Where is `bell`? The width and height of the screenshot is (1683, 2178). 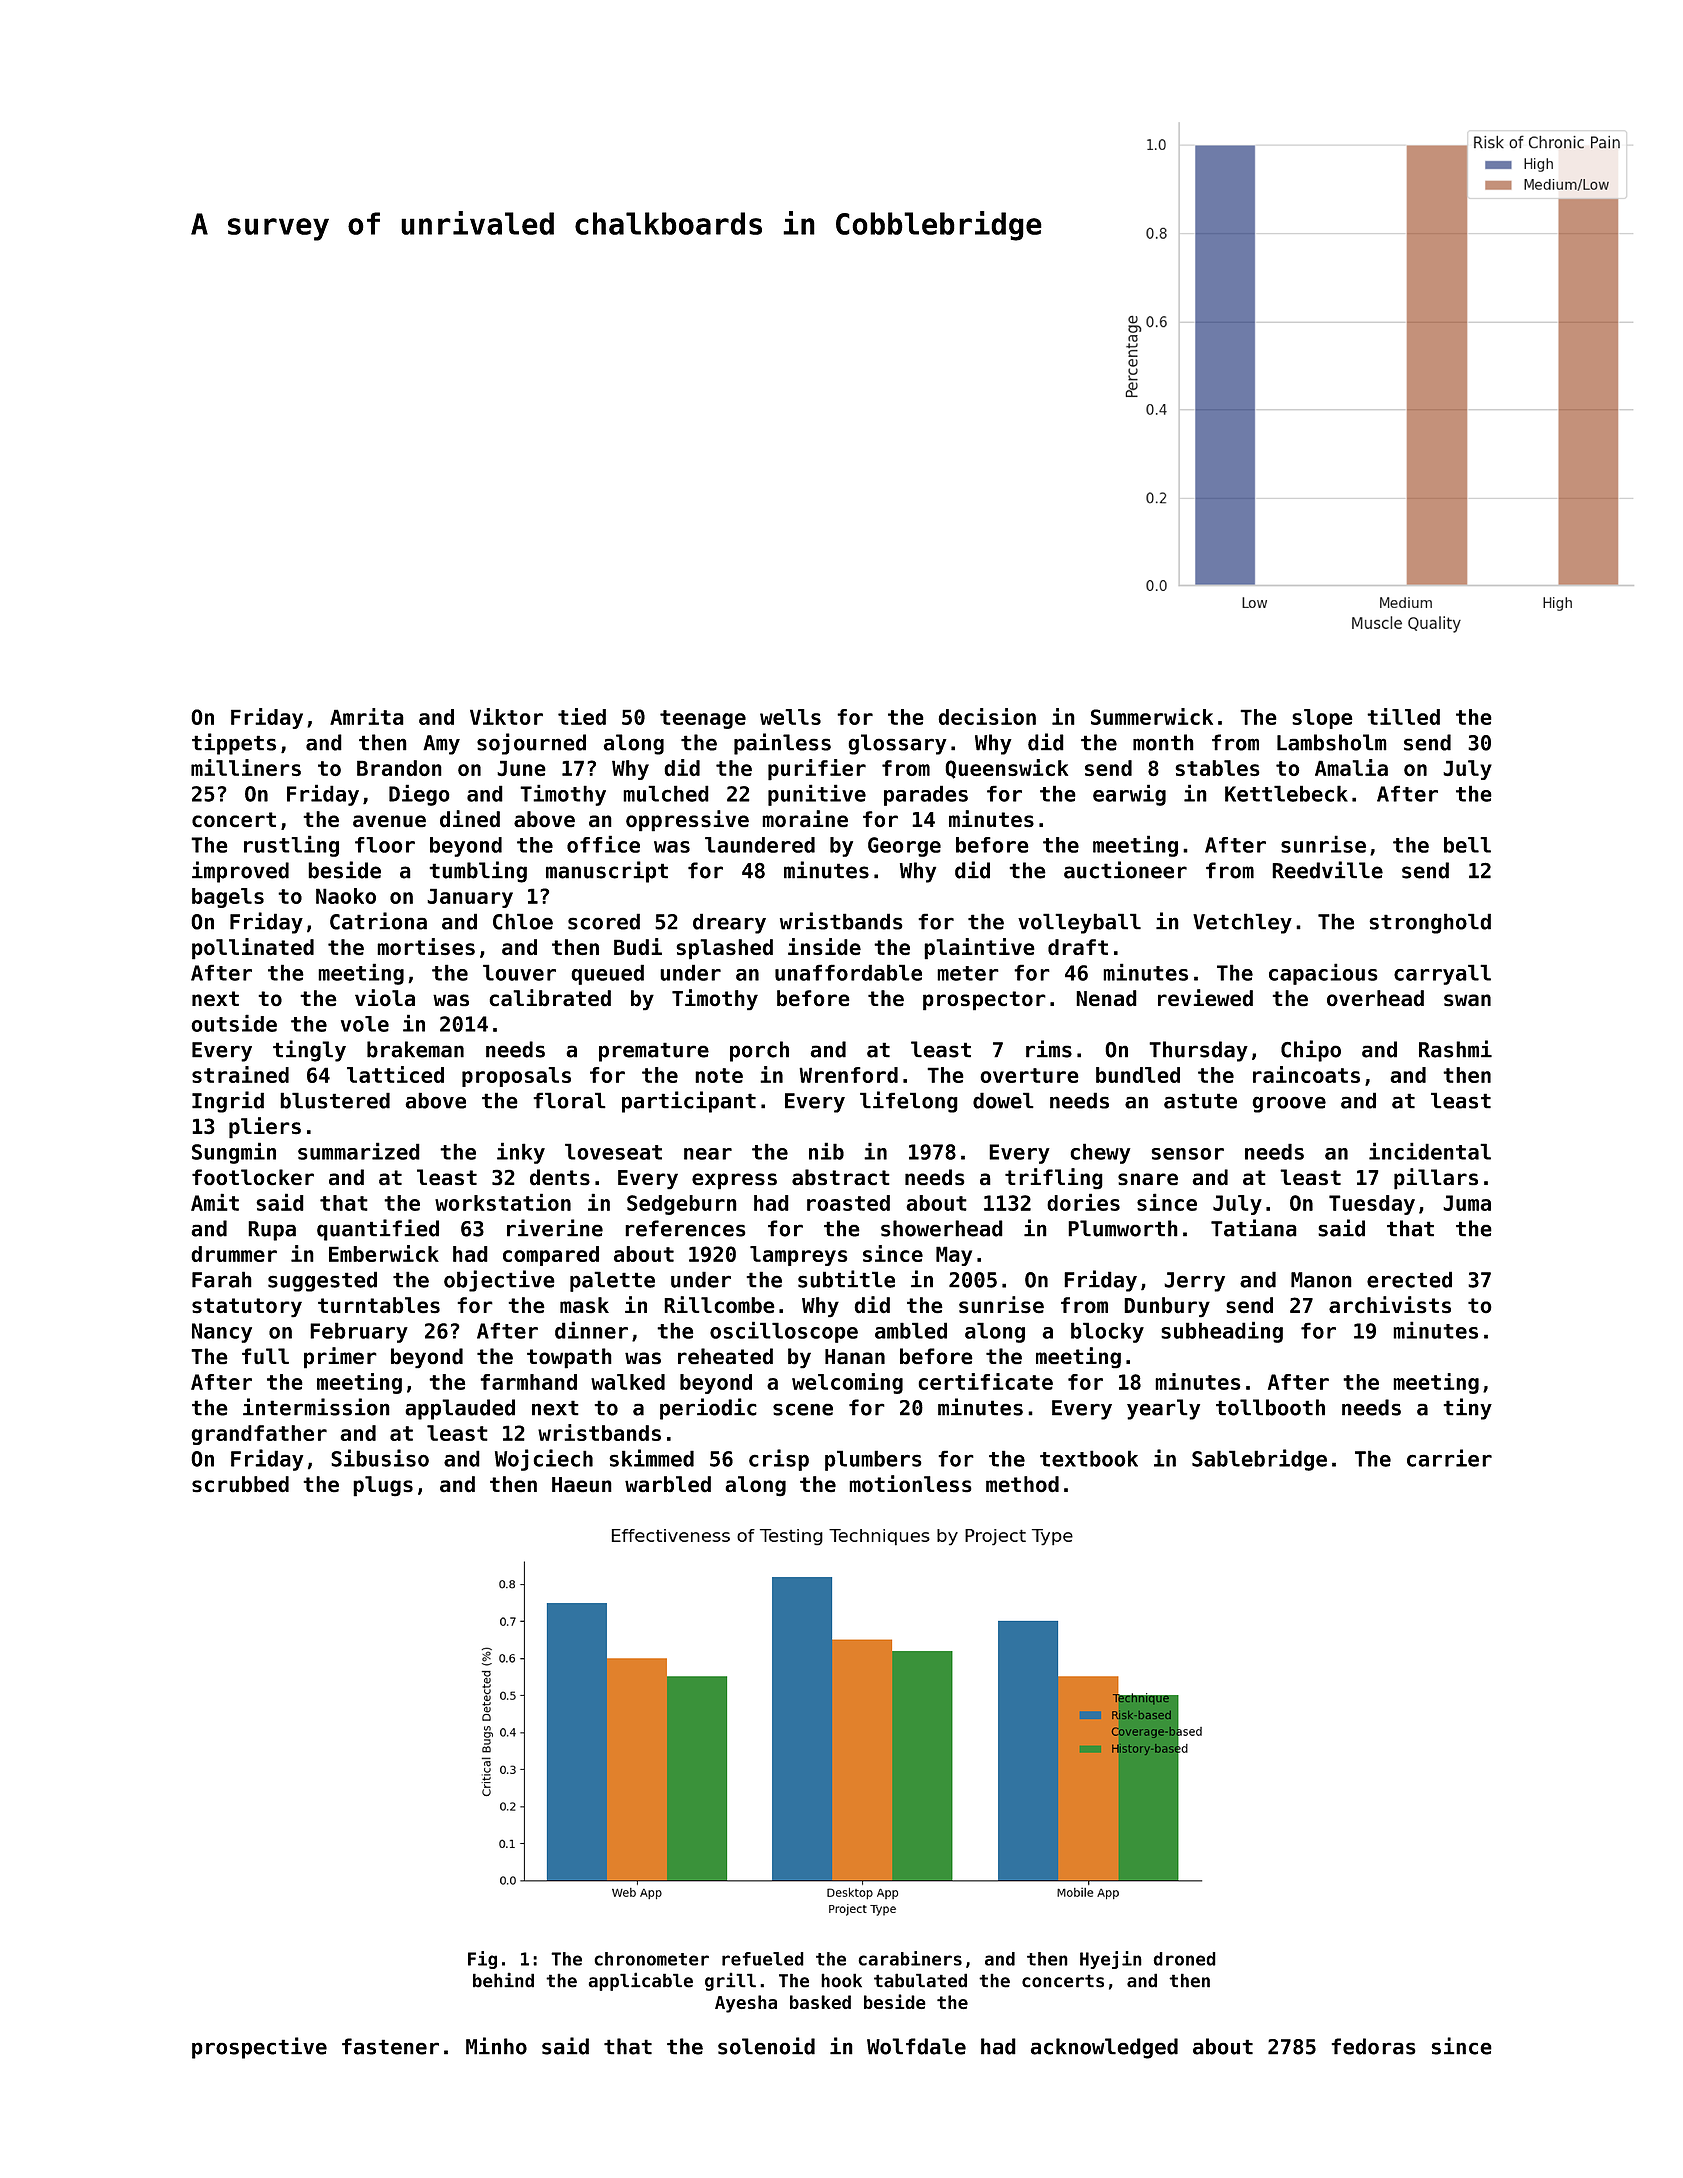 bell is located at coordinates (1467, 845).
